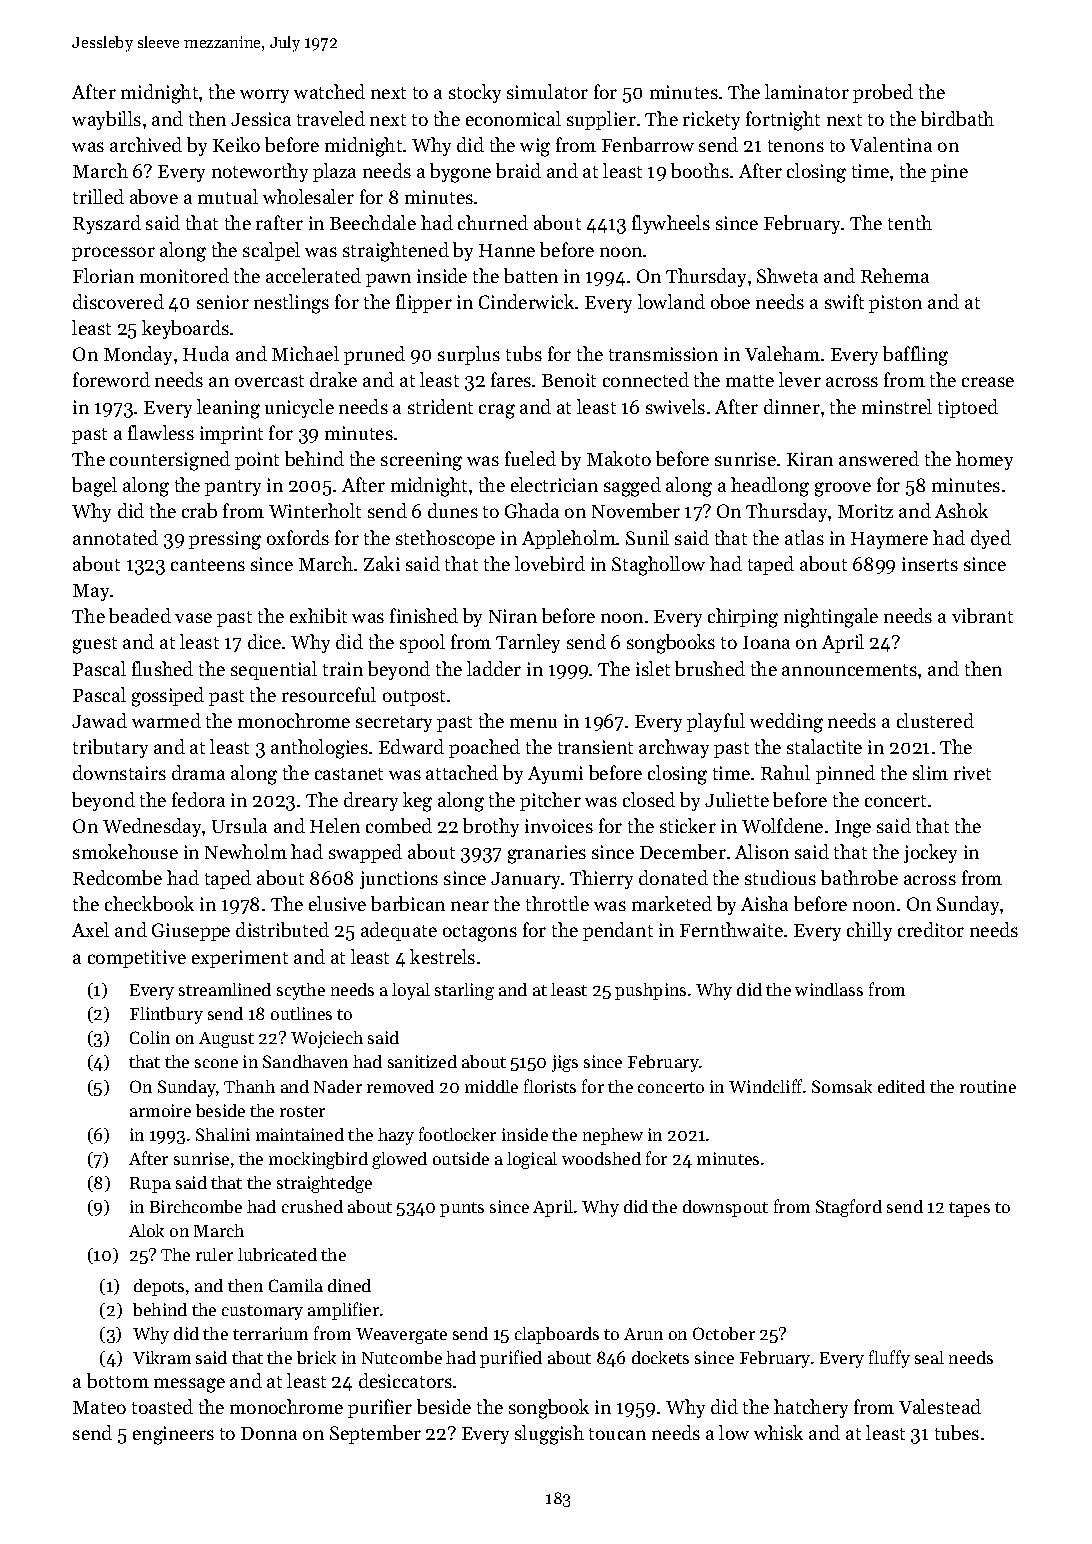  What do you see at coordinates (119, 772) in the screenshot?
I see `downstairs` at bounding box center [119, 772].
